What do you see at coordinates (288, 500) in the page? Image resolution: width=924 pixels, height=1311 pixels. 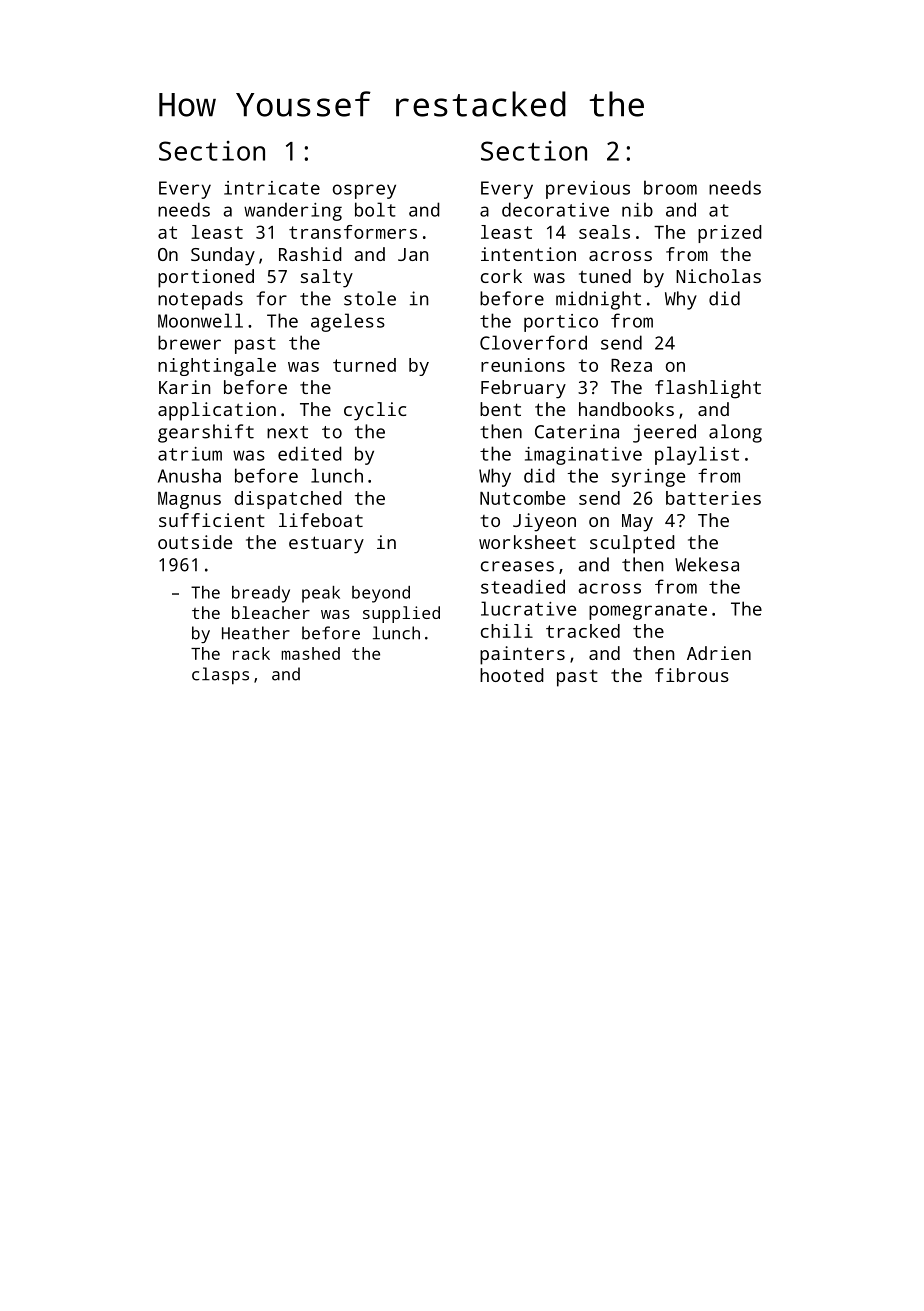 I see `dispatched` at bounding box center [288, 500].
